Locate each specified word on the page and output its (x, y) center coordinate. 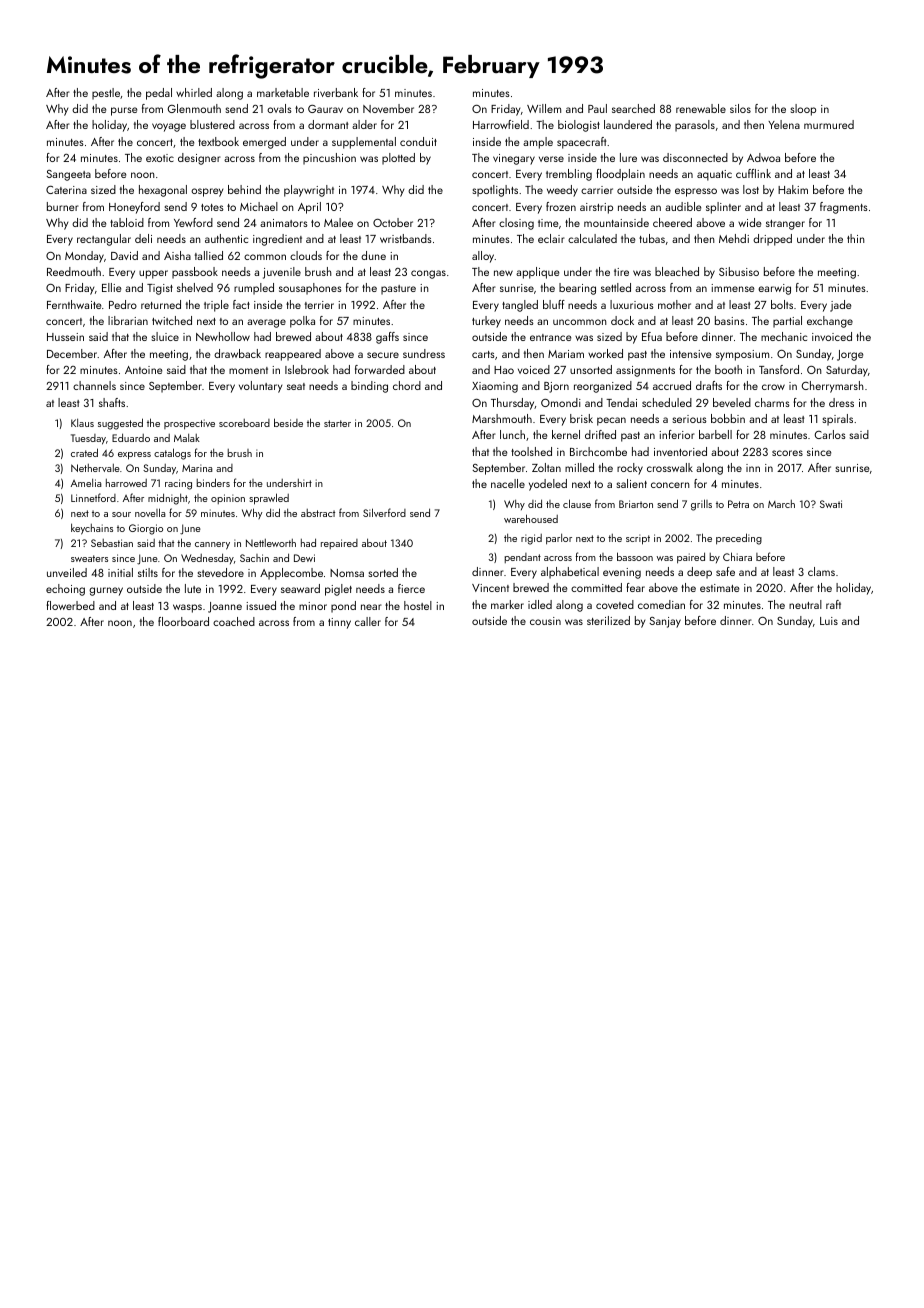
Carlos (830, 434)
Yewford (193, 222)
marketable (283, 92)
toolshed (531, 451)
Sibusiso (739, 271)
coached (234, 621)
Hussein (65, 337)
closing (516, 224)
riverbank (336, 92)
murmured (829, 124)
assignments (645, 371)
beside (288, 422)
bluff (554, 304)
